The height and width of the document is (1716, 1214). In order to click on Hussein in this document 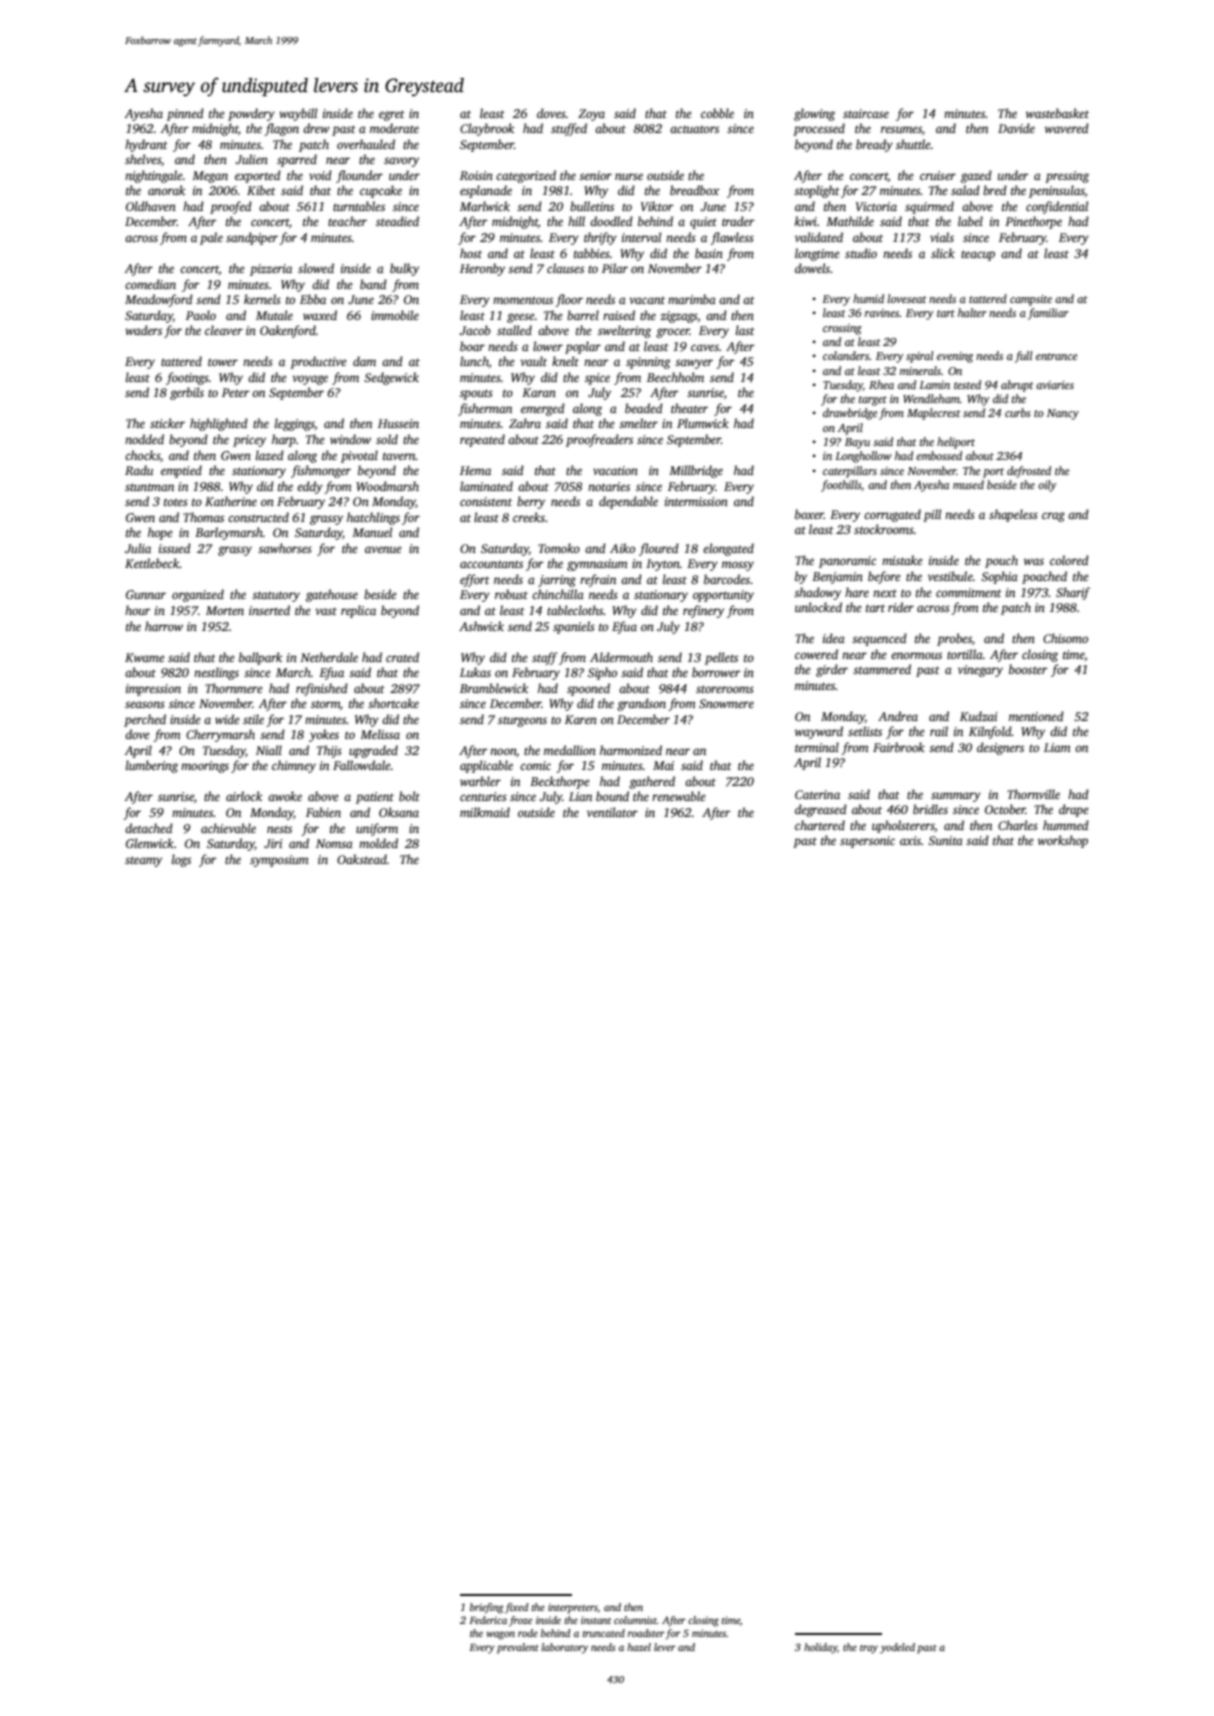, I will do `click(398, 423)`.
